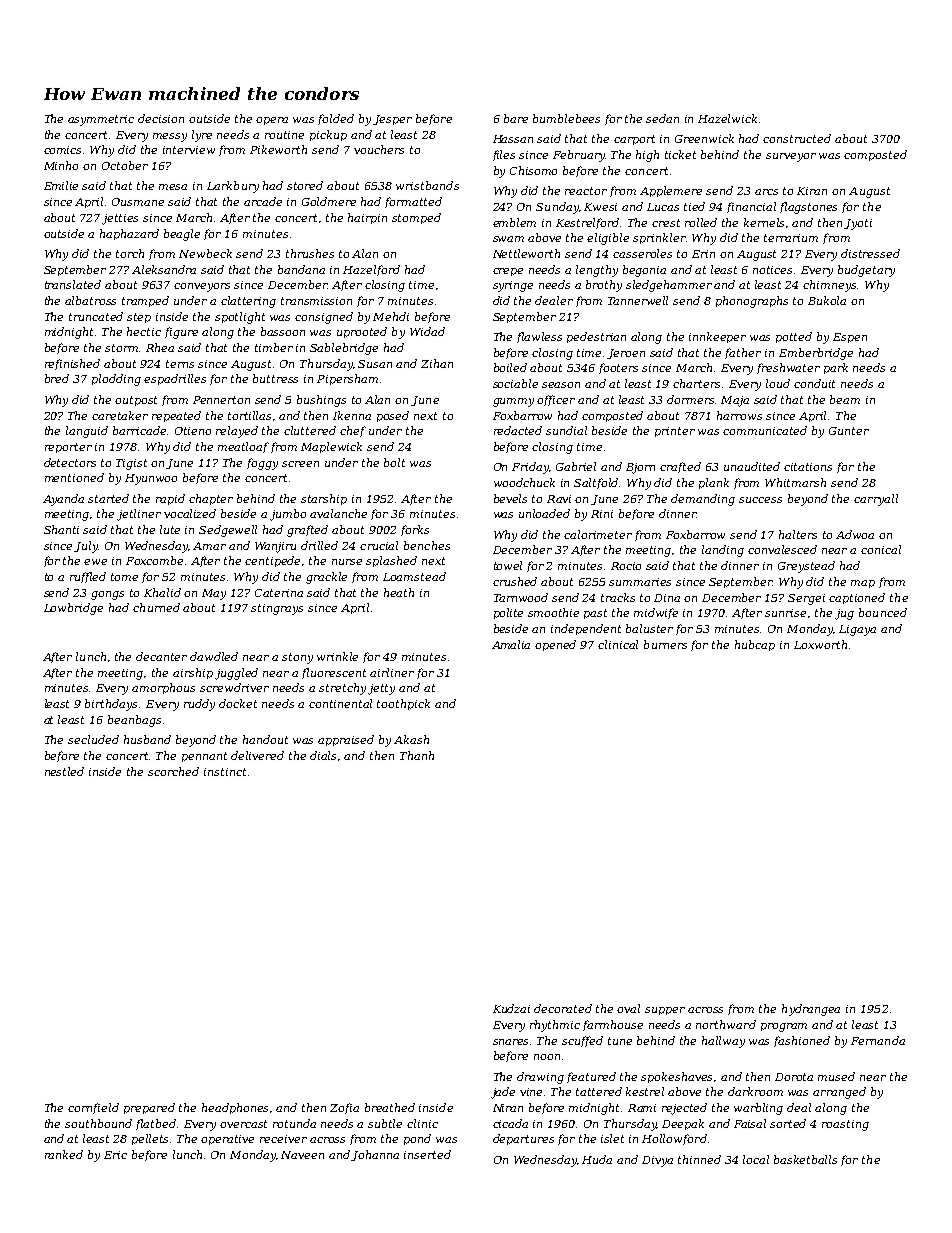  What do you see at coordinates (417, 755) in the document?
I see `Thanh` at bounding box center [417, 755].
